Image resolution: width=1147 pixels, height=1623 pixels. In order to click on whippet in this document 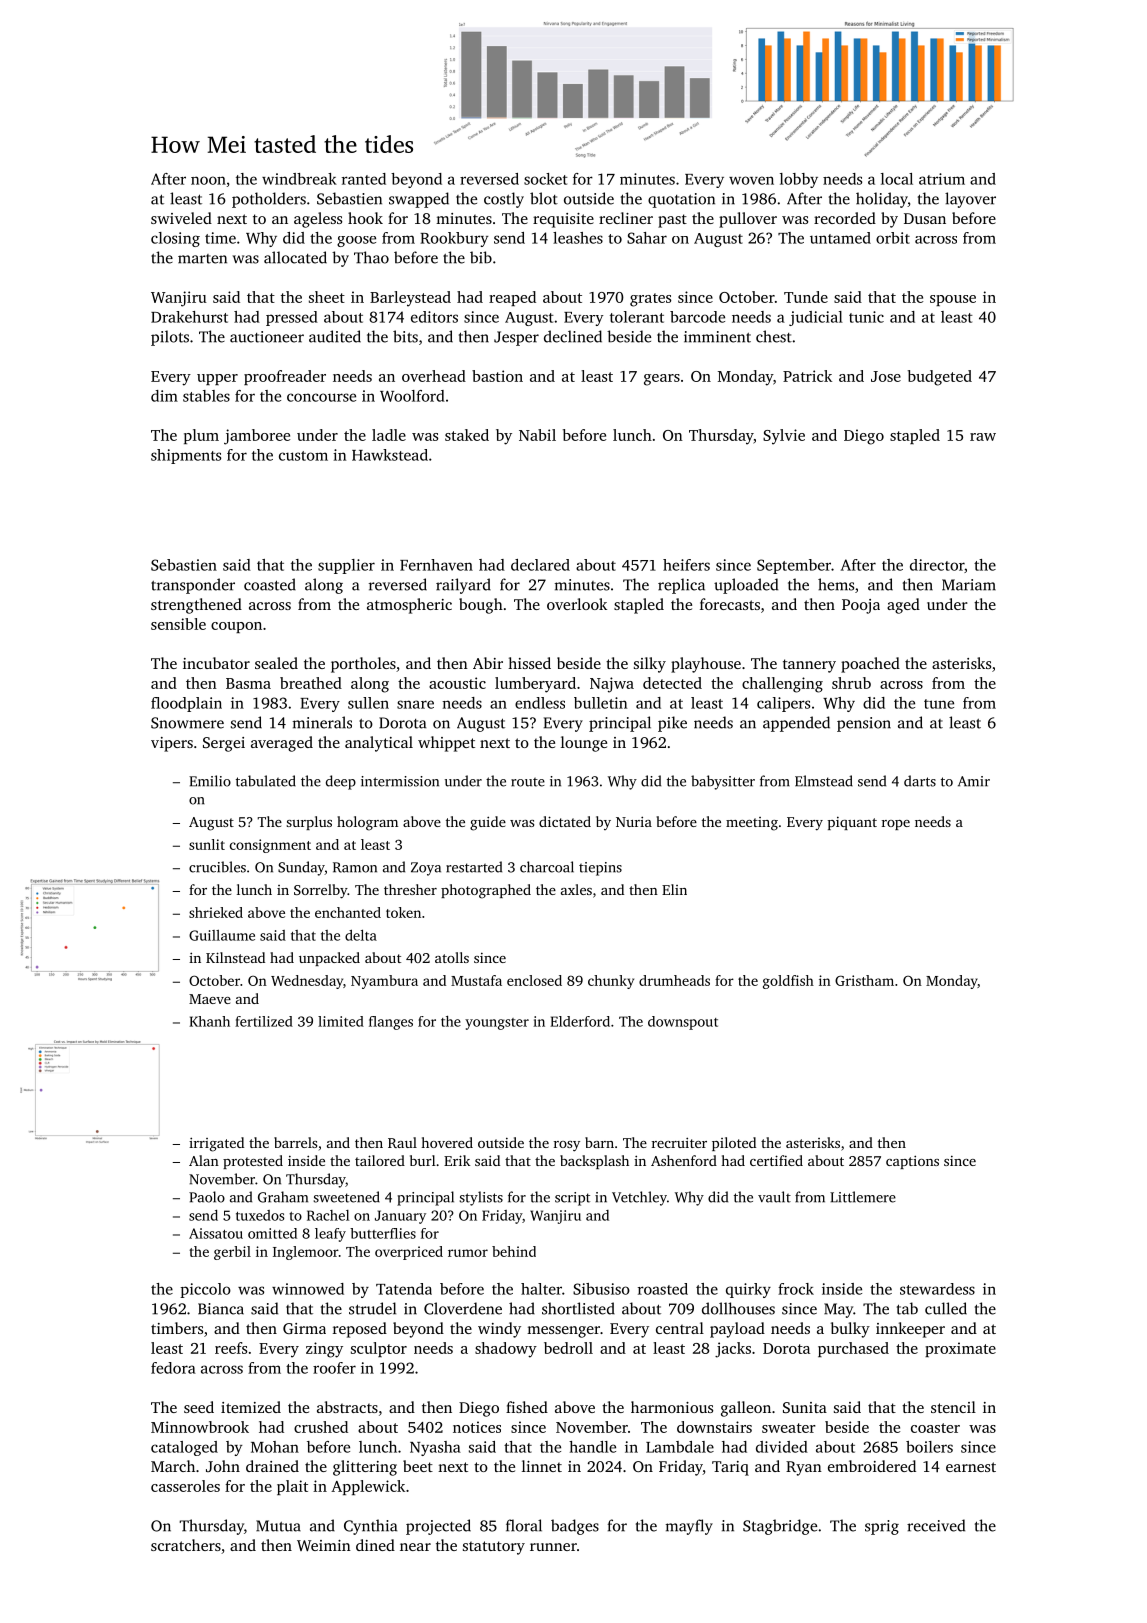, I will do `click(446, 744)`.
